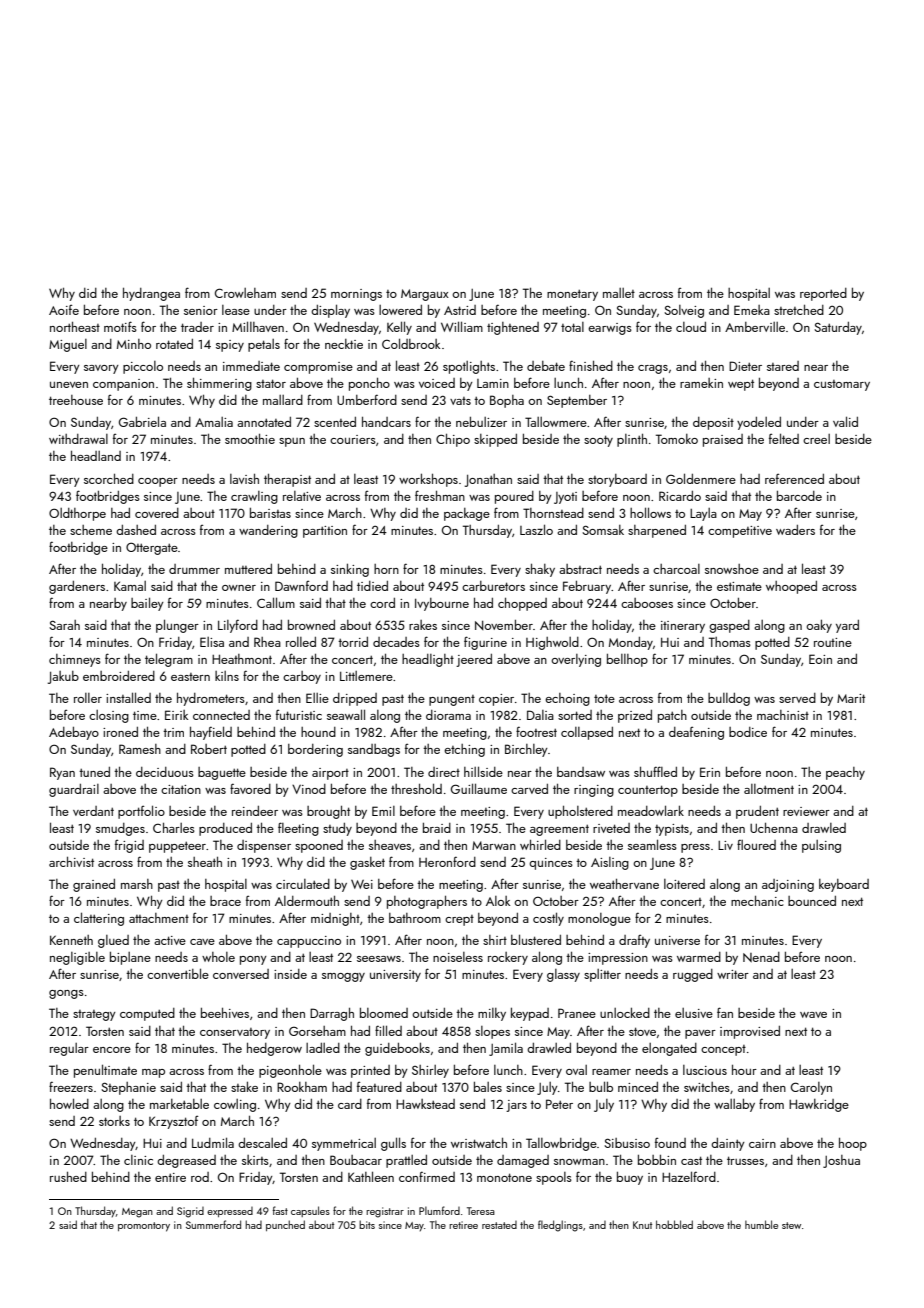 This screenshot has width=924, height=1308. Describe the element at coordinates (264, 846) in the screenshot. I see `dispenser` at that location.
